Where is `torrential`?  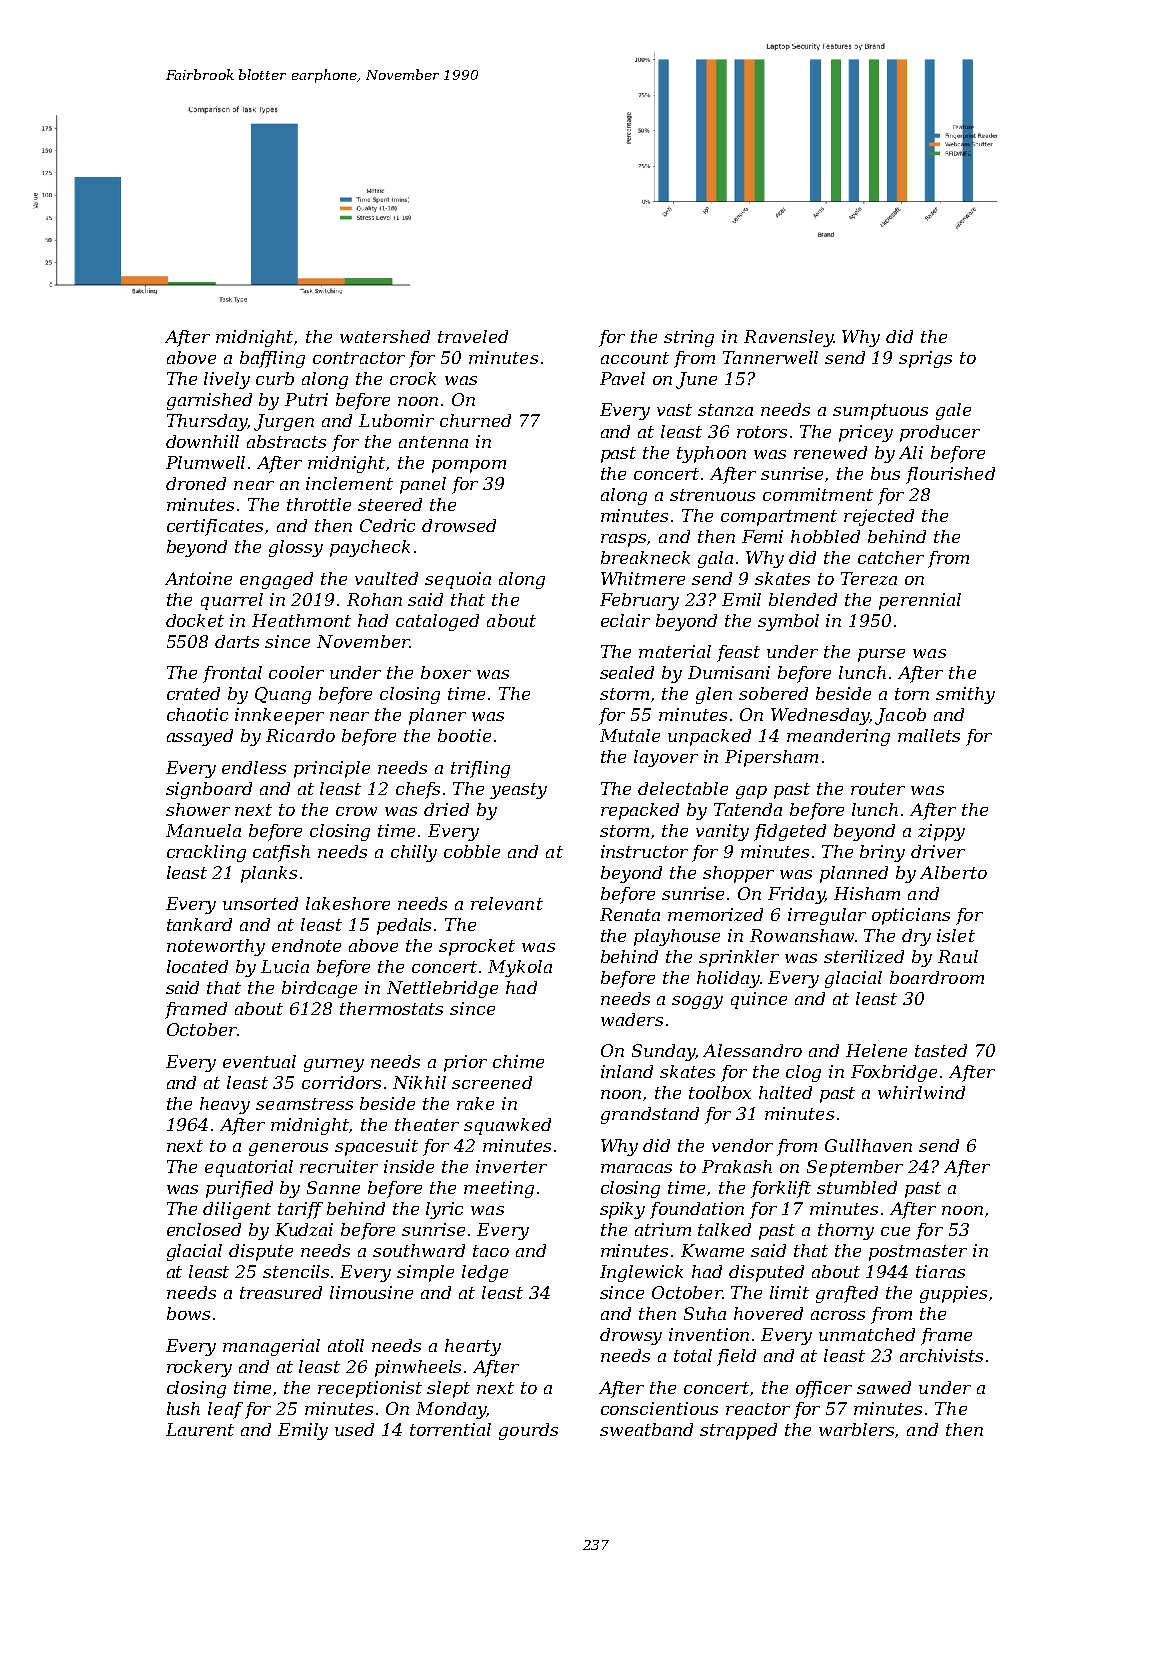
torrential is located at coordinates (450, 1429).
